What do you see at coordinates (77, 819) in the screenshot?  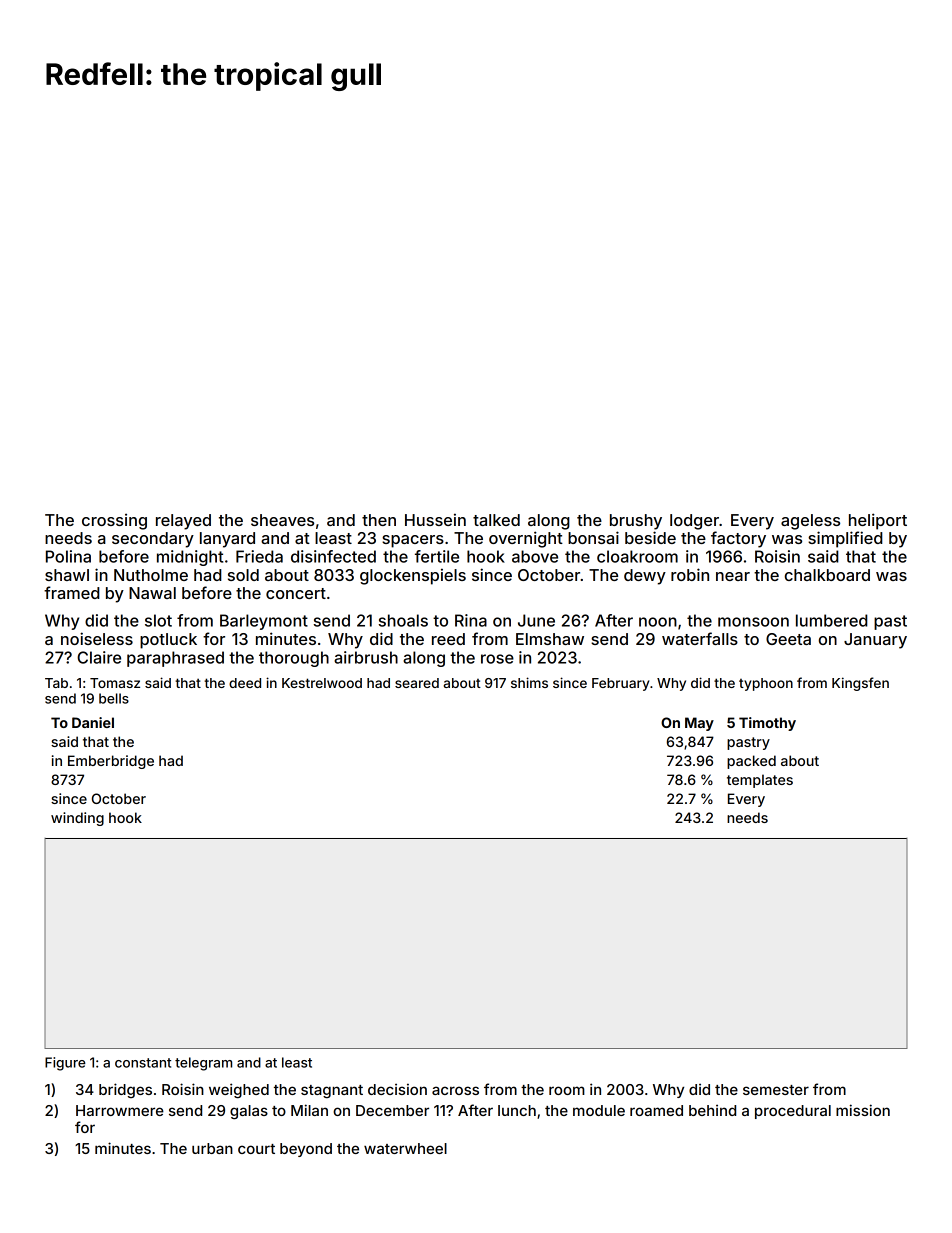 I see `winding` at bounding box center [77, 819].
